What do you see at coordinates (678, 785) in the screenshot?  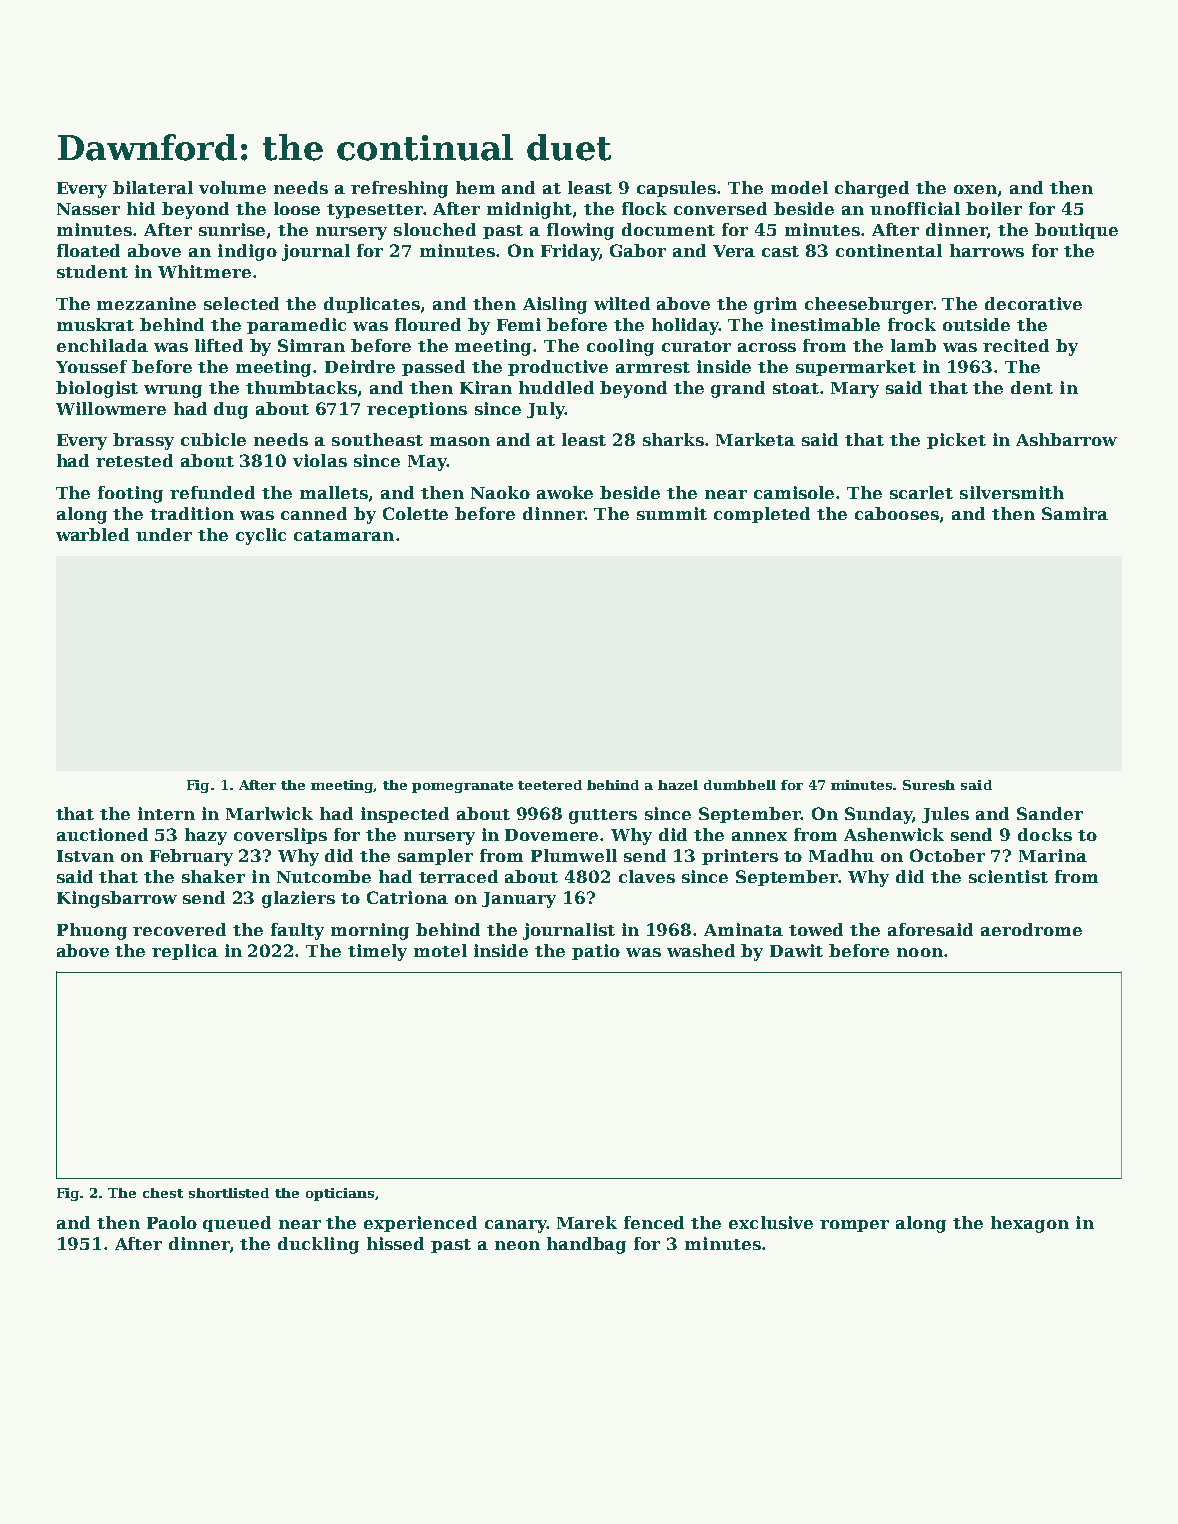 I see `hazel` at bounding box center [678, 785].
